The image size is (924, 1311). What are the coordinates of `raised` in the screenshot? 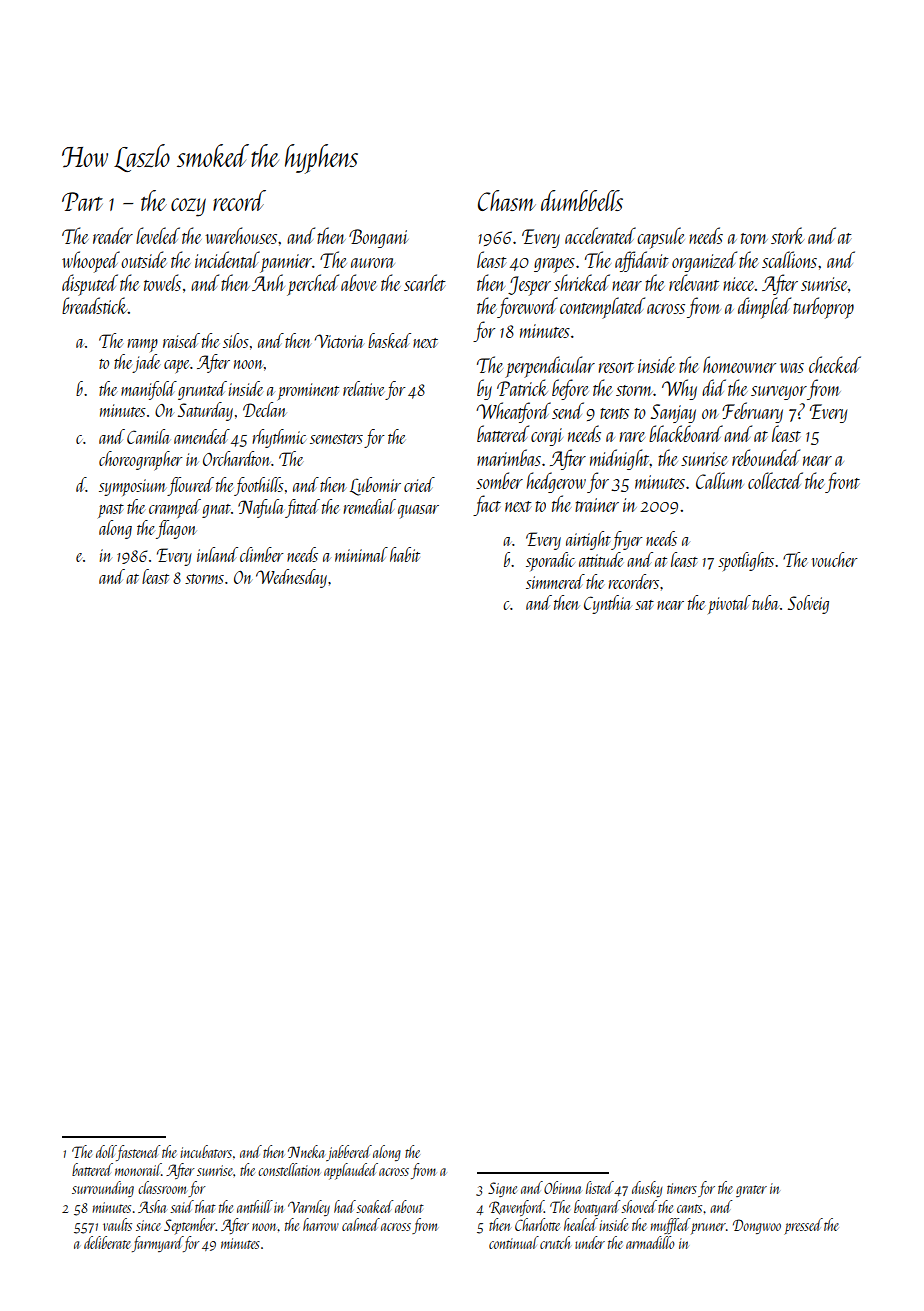 It's located at (181, 340).
